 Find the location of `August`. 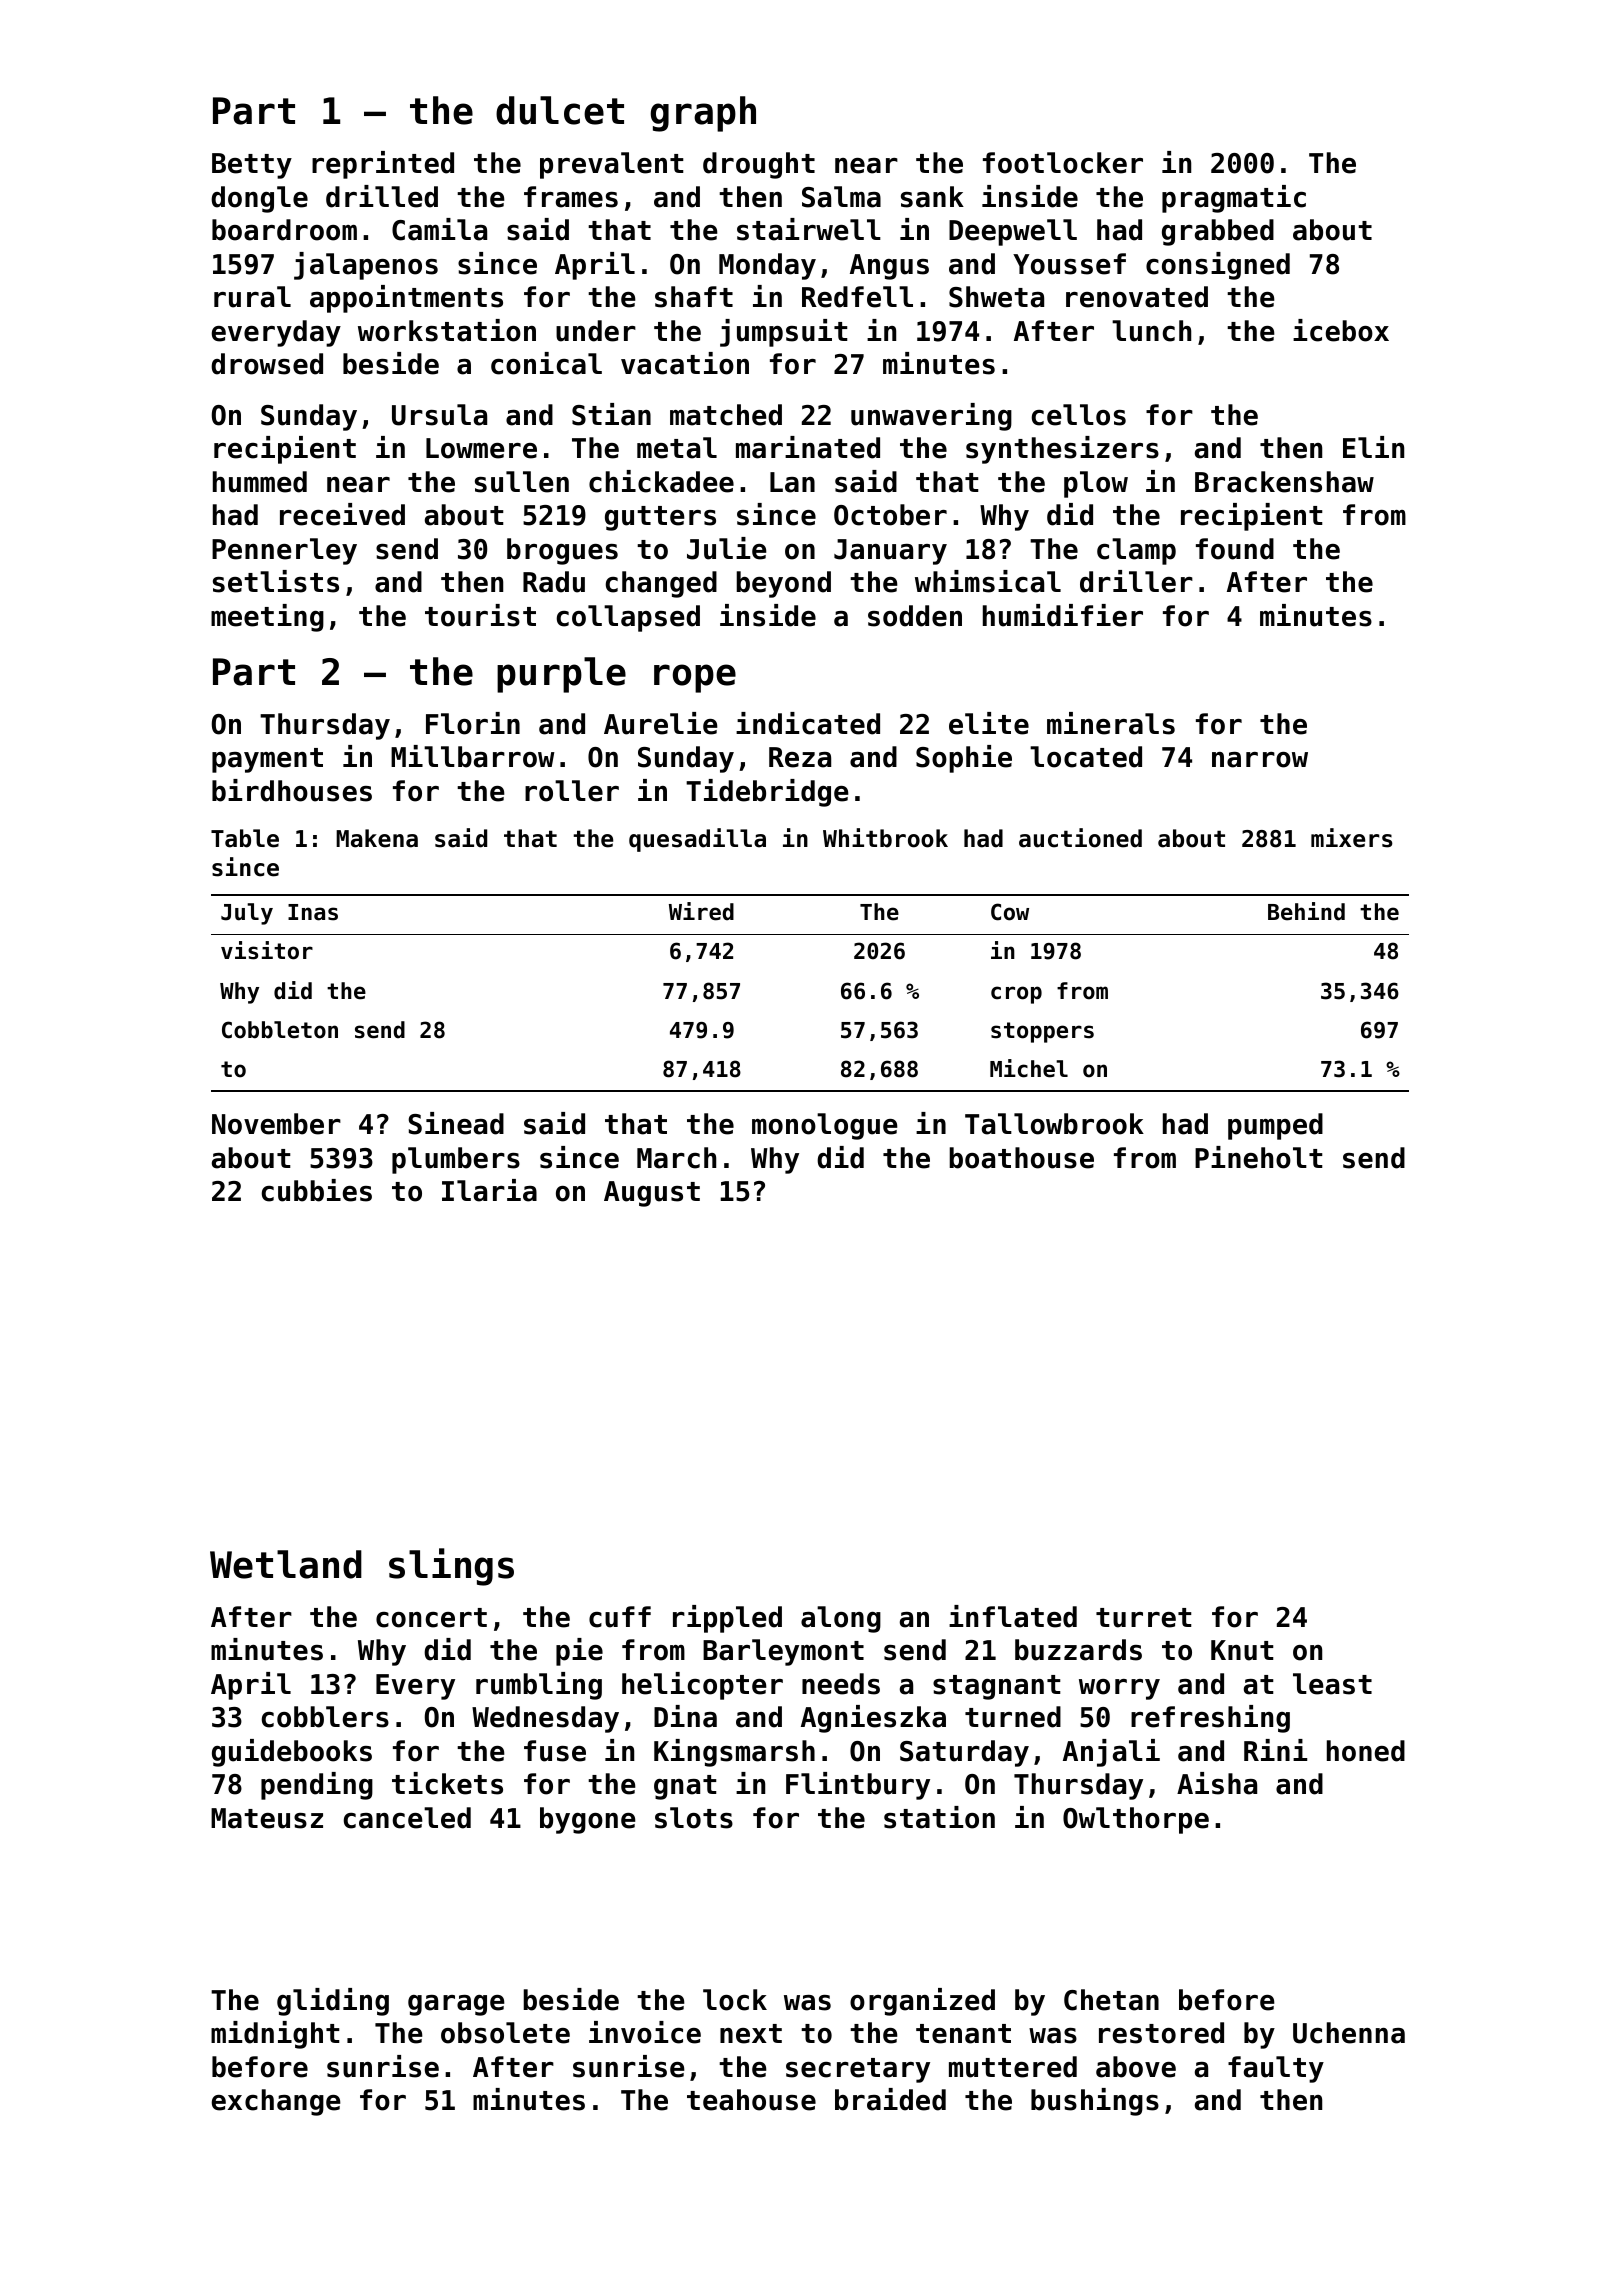

August is located at coordinates (652, 1194).
